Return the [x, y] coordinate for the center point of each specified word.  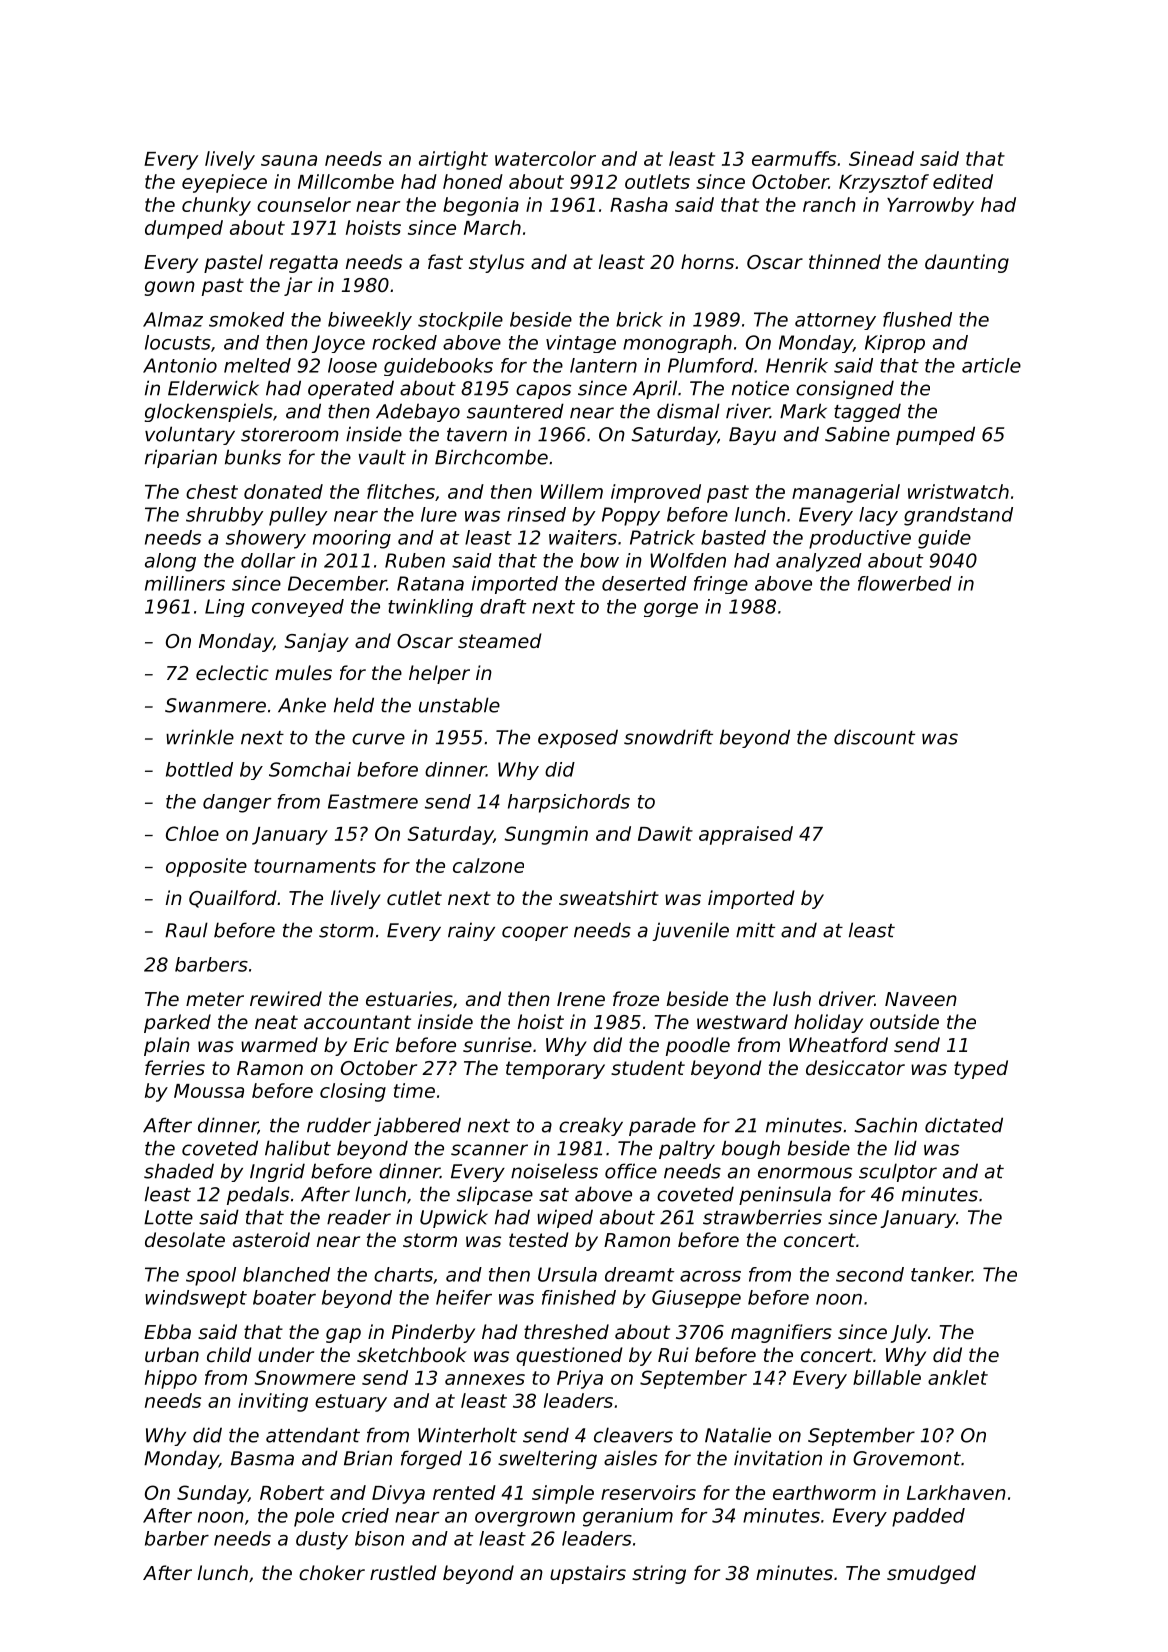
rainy [471, 931]
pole [314, 1517]
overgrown [525, 1519]
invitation [778, 1458]
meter [215, 999]
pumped [935, 435]
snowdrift [668, 737]
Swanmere [215, 705]
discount [874, 737]
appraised [746, 835]
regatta [303, 264]
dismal [688, 411]
